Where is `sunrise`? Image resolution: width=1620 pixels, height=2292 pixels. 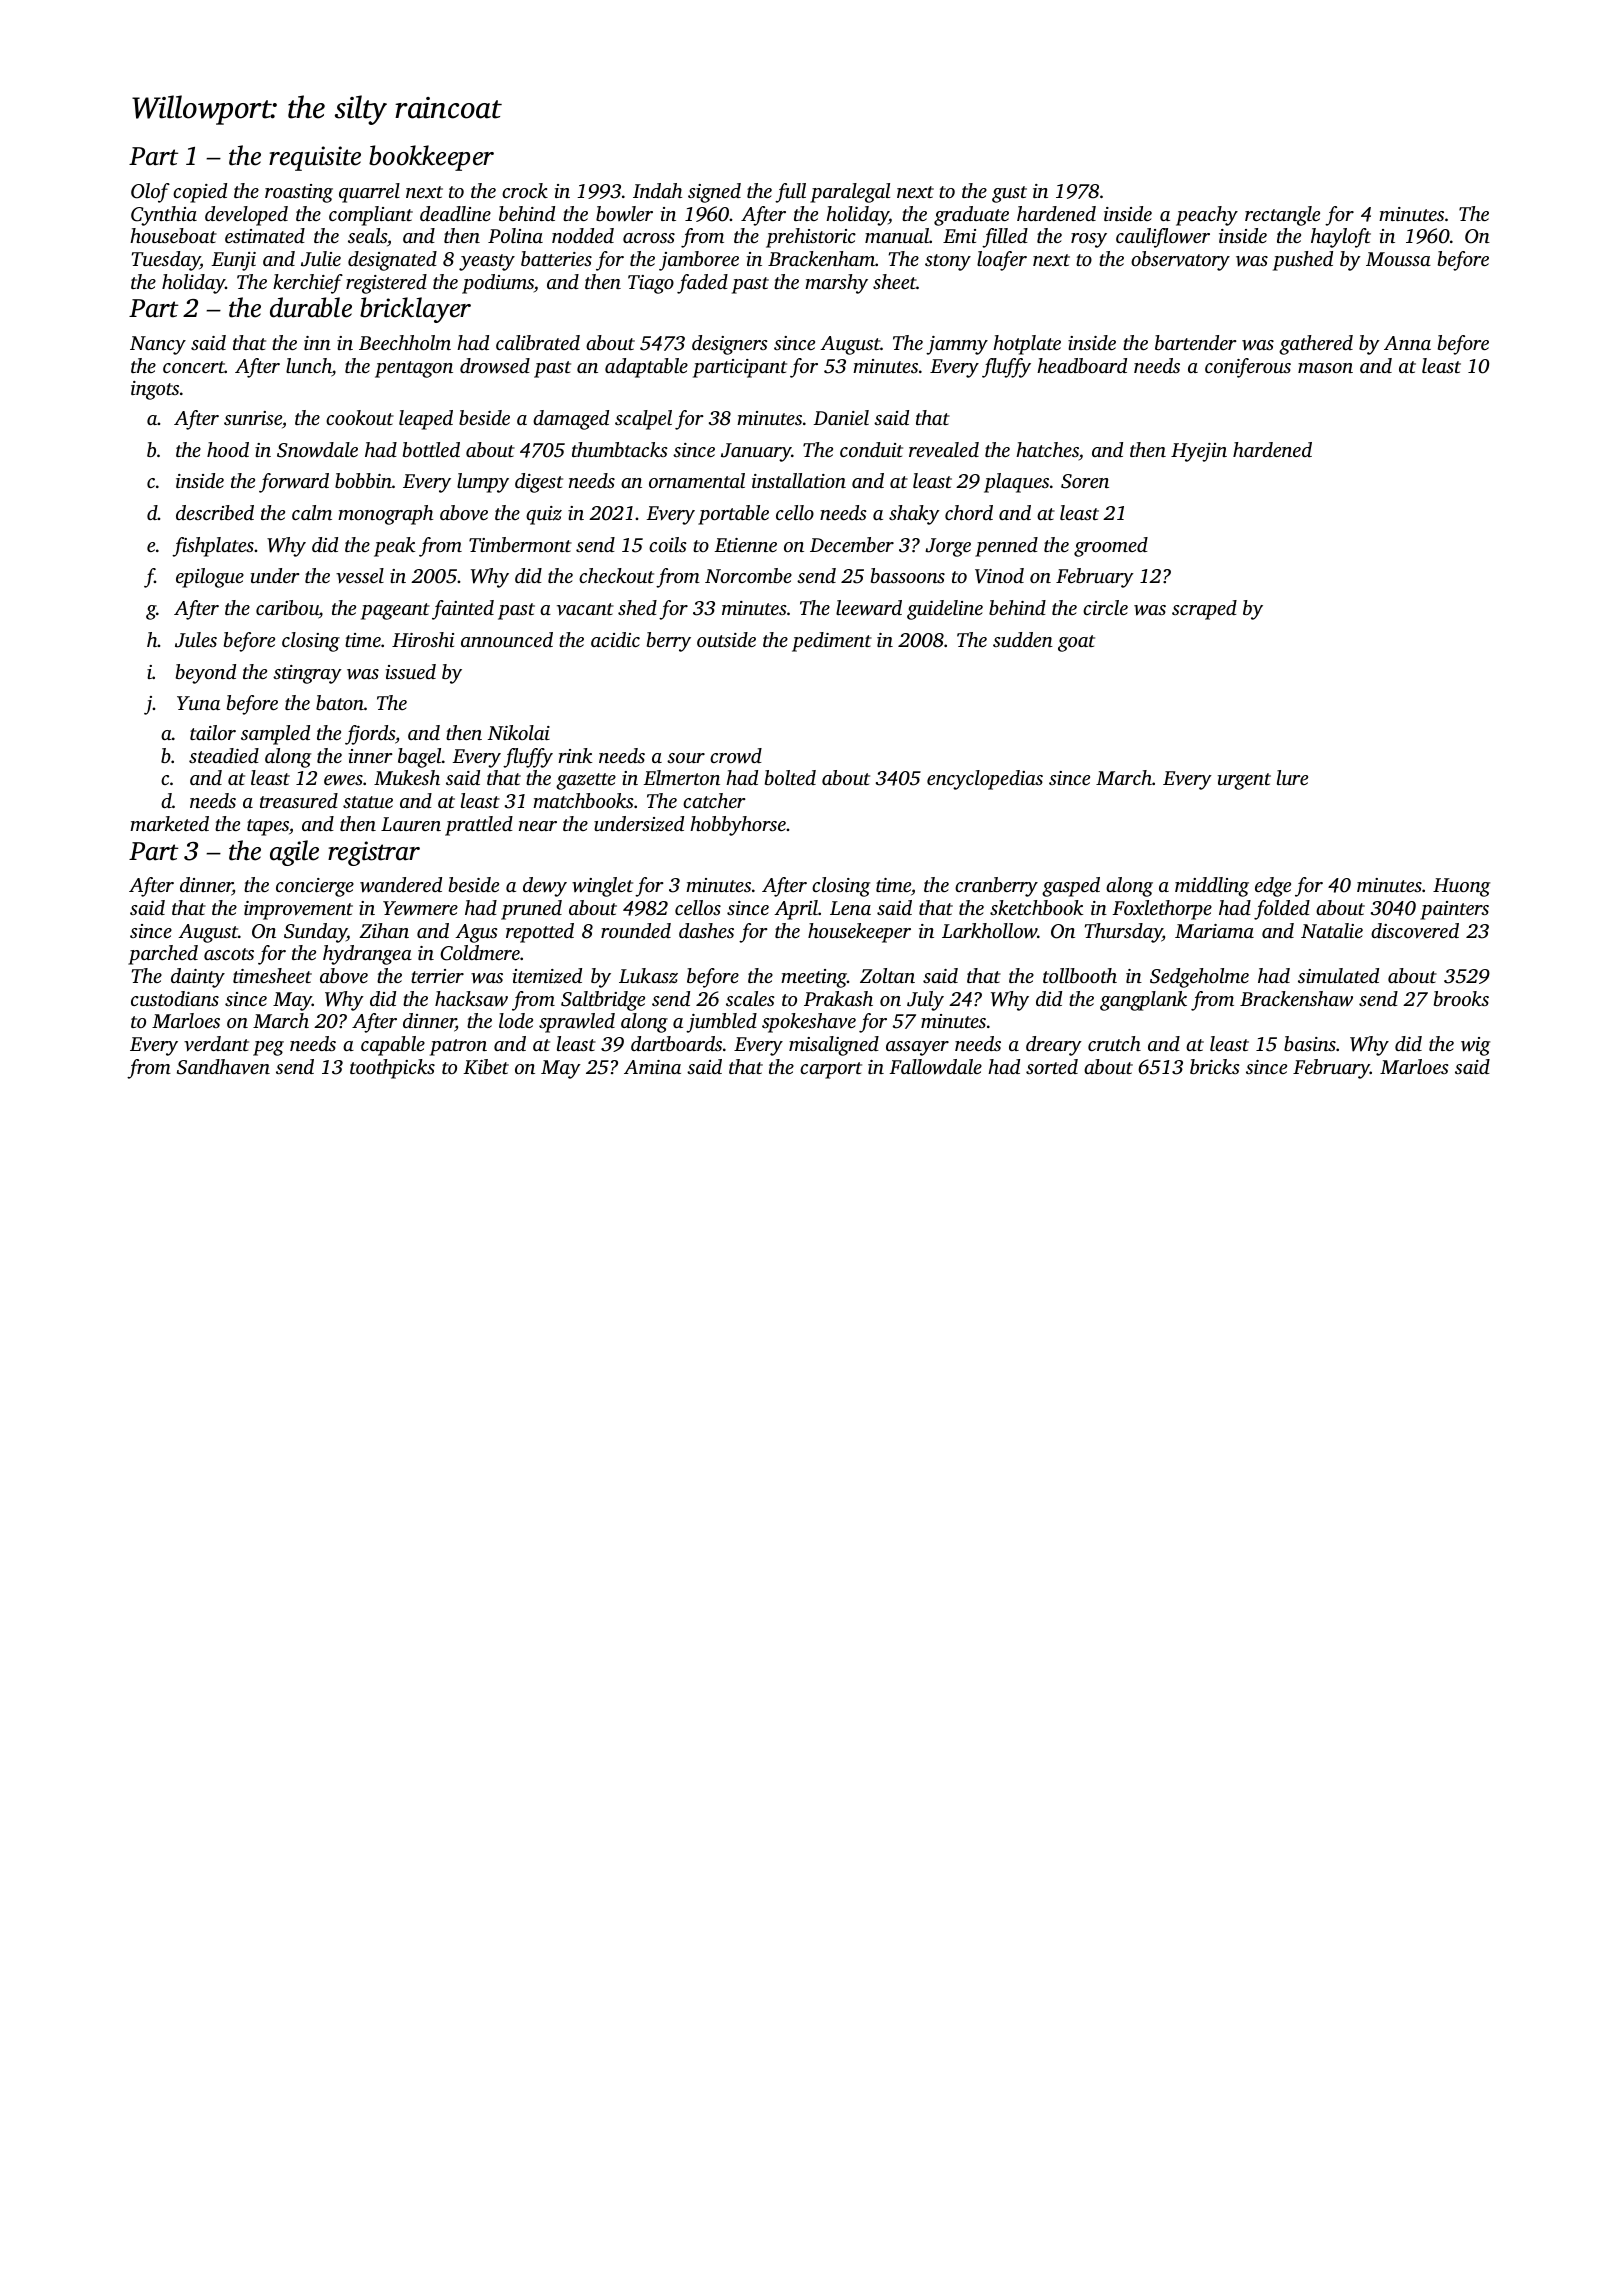 sunrise is located at coordinates (253, 418).
